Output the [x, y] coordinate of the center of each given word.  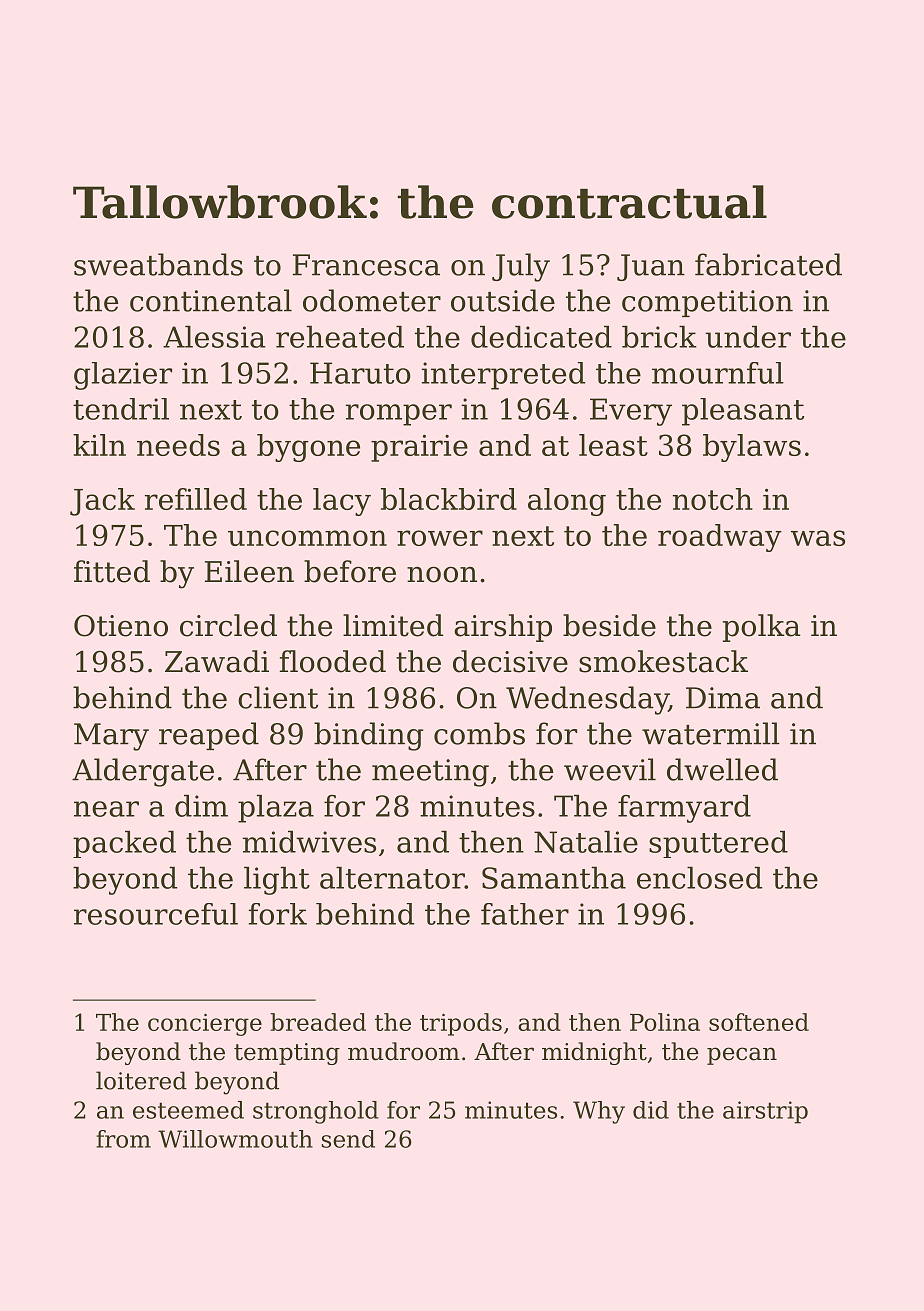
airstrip [765, 1112]
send [348, 1139]
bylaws [752, 448]
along [567, 502]
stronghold [316, 1112]
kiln [99, 445]
